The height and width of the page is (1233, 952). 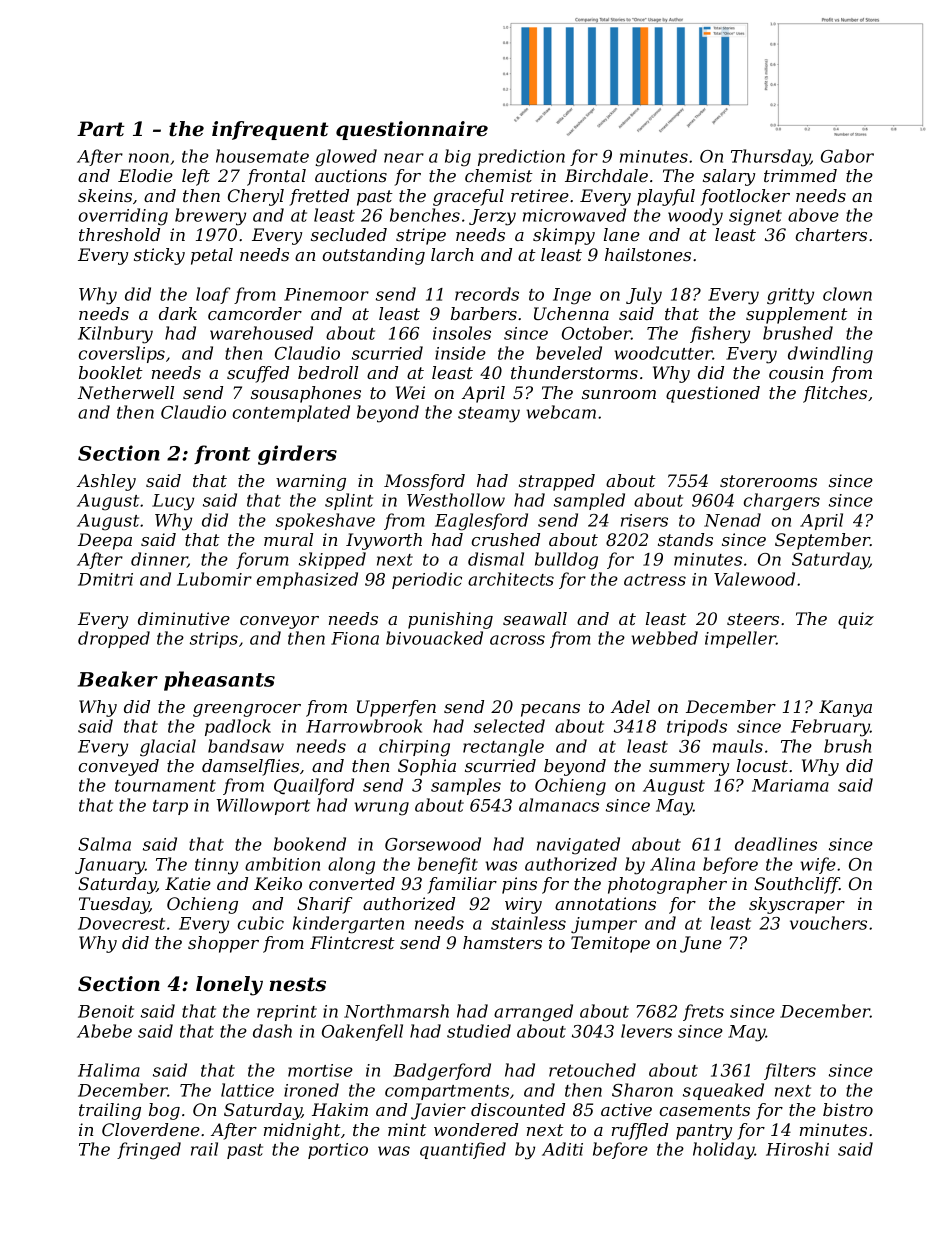 I want to click on kindergarten, so click(x=348, y=925).
